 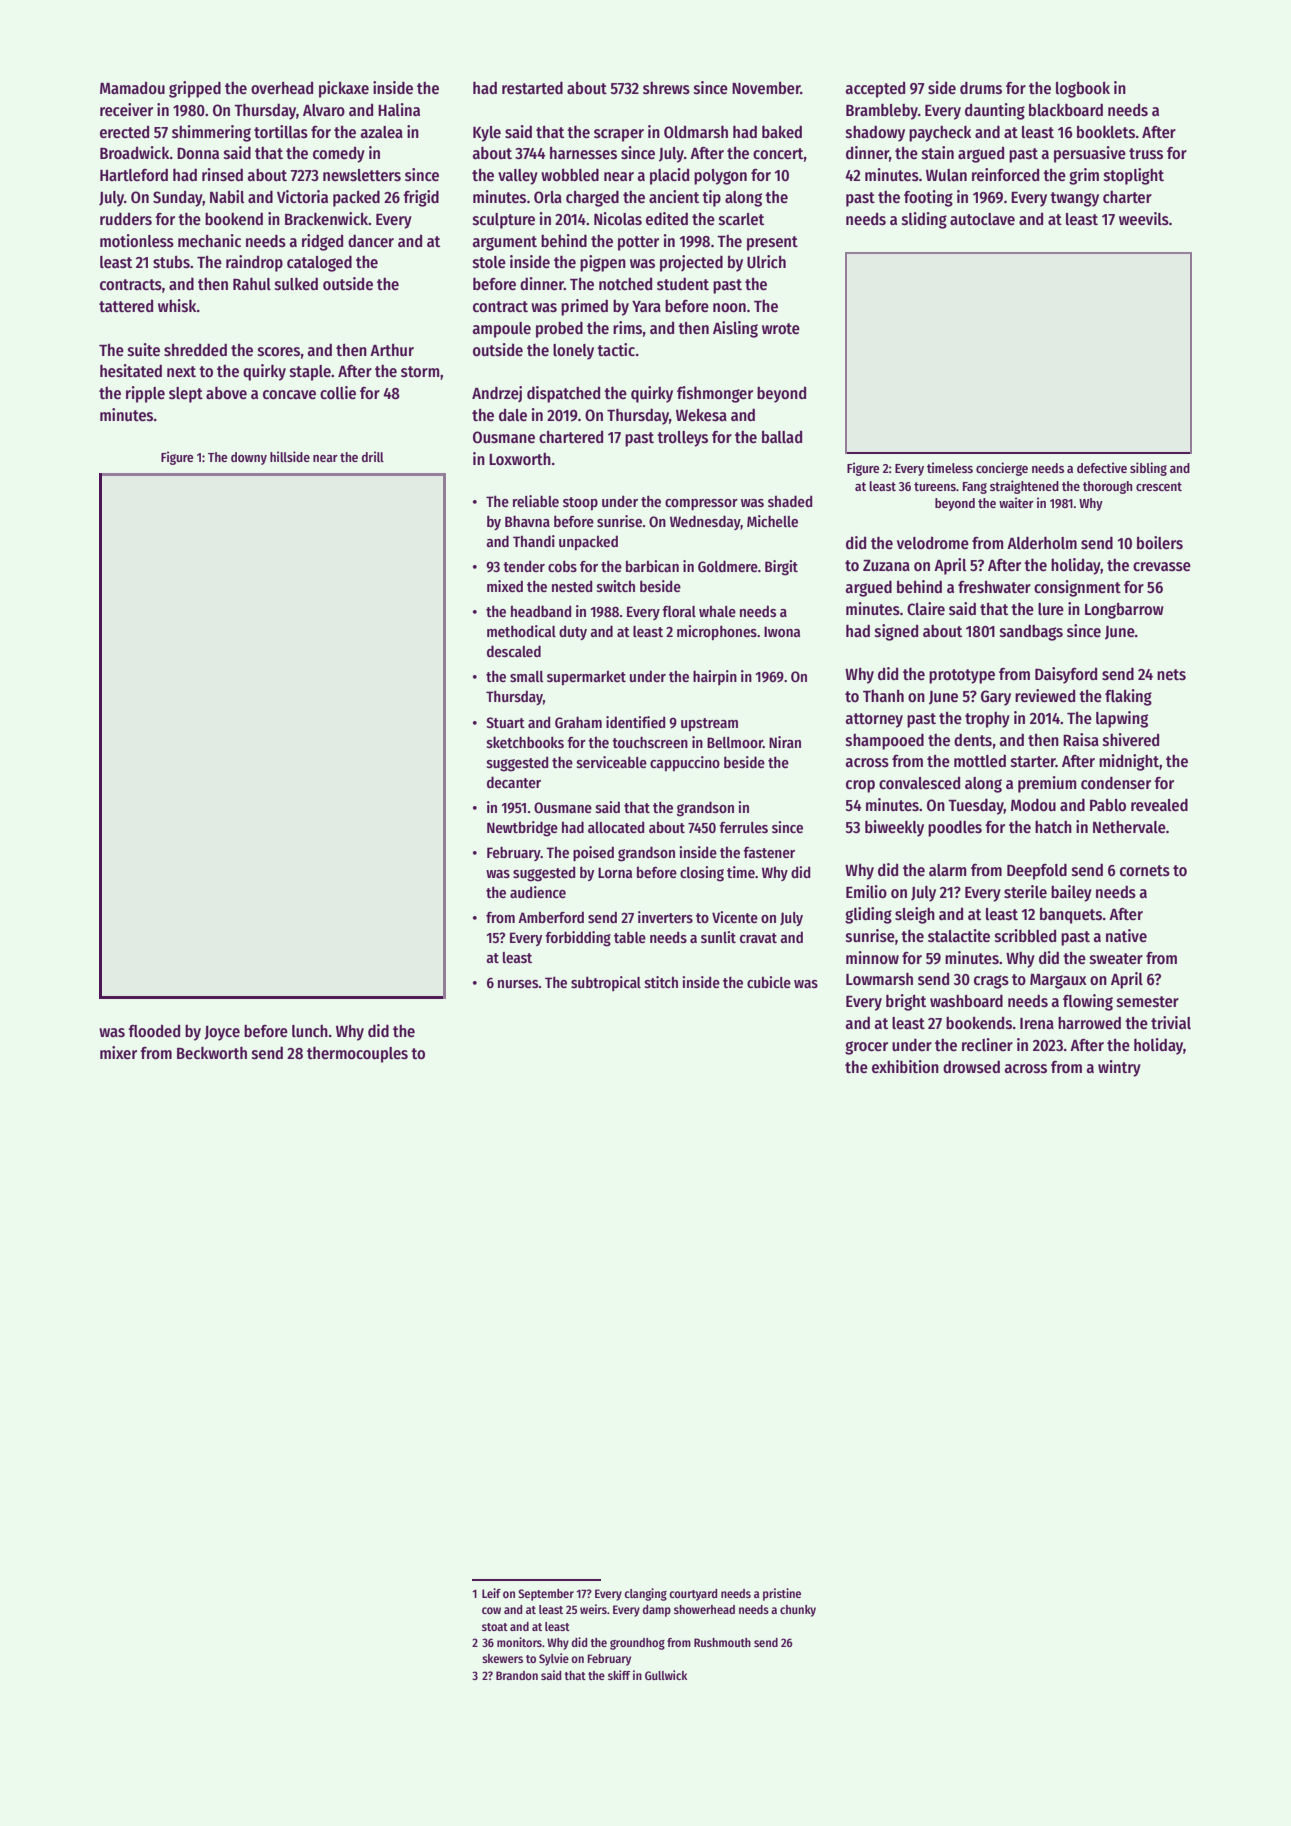 I want to click on restarted, so click(x=532, y=88).
